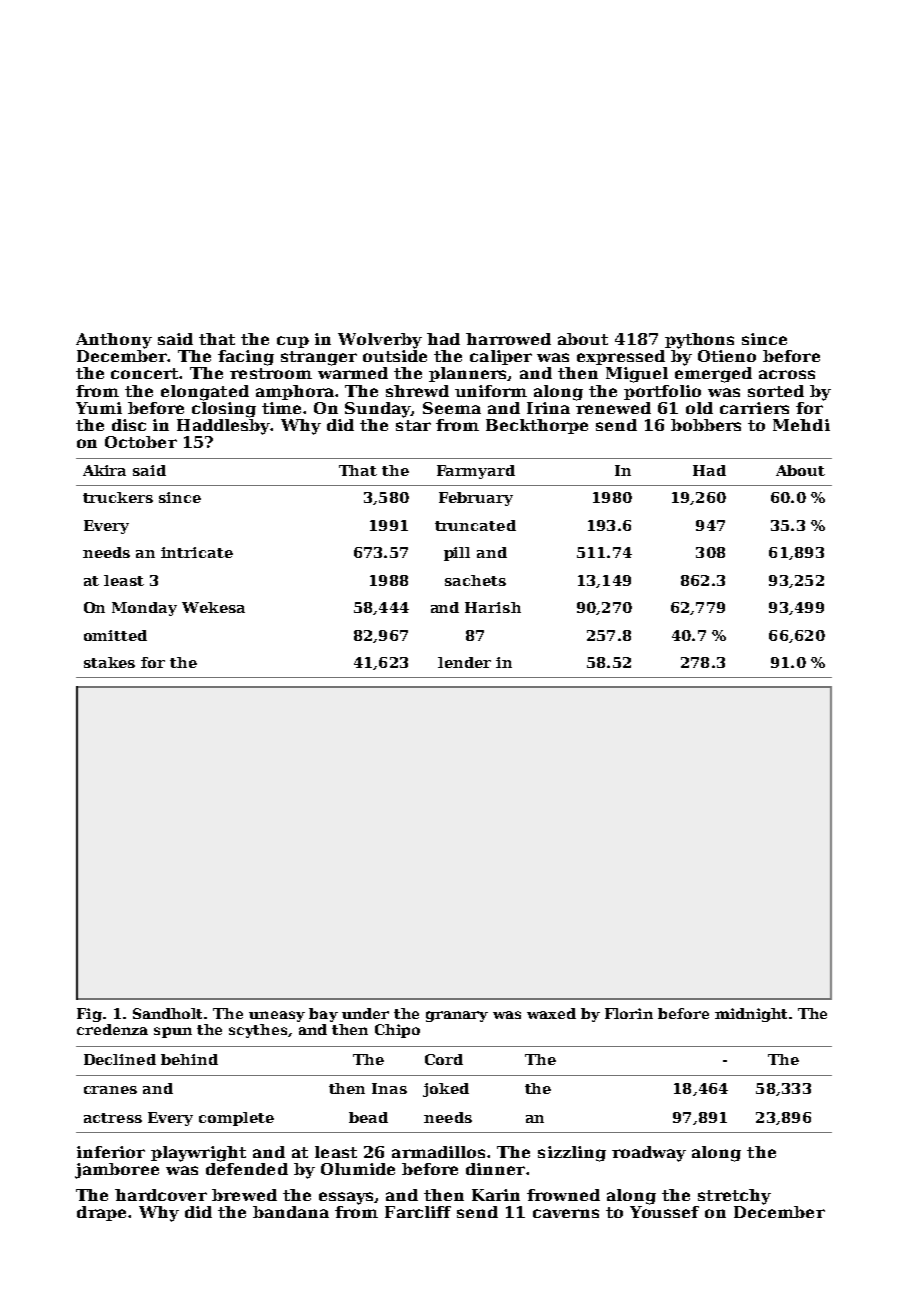 Image resolution: width=908 pixels, height=1316 pixels. I want to click on Farcliff, so click(418, 1212).
